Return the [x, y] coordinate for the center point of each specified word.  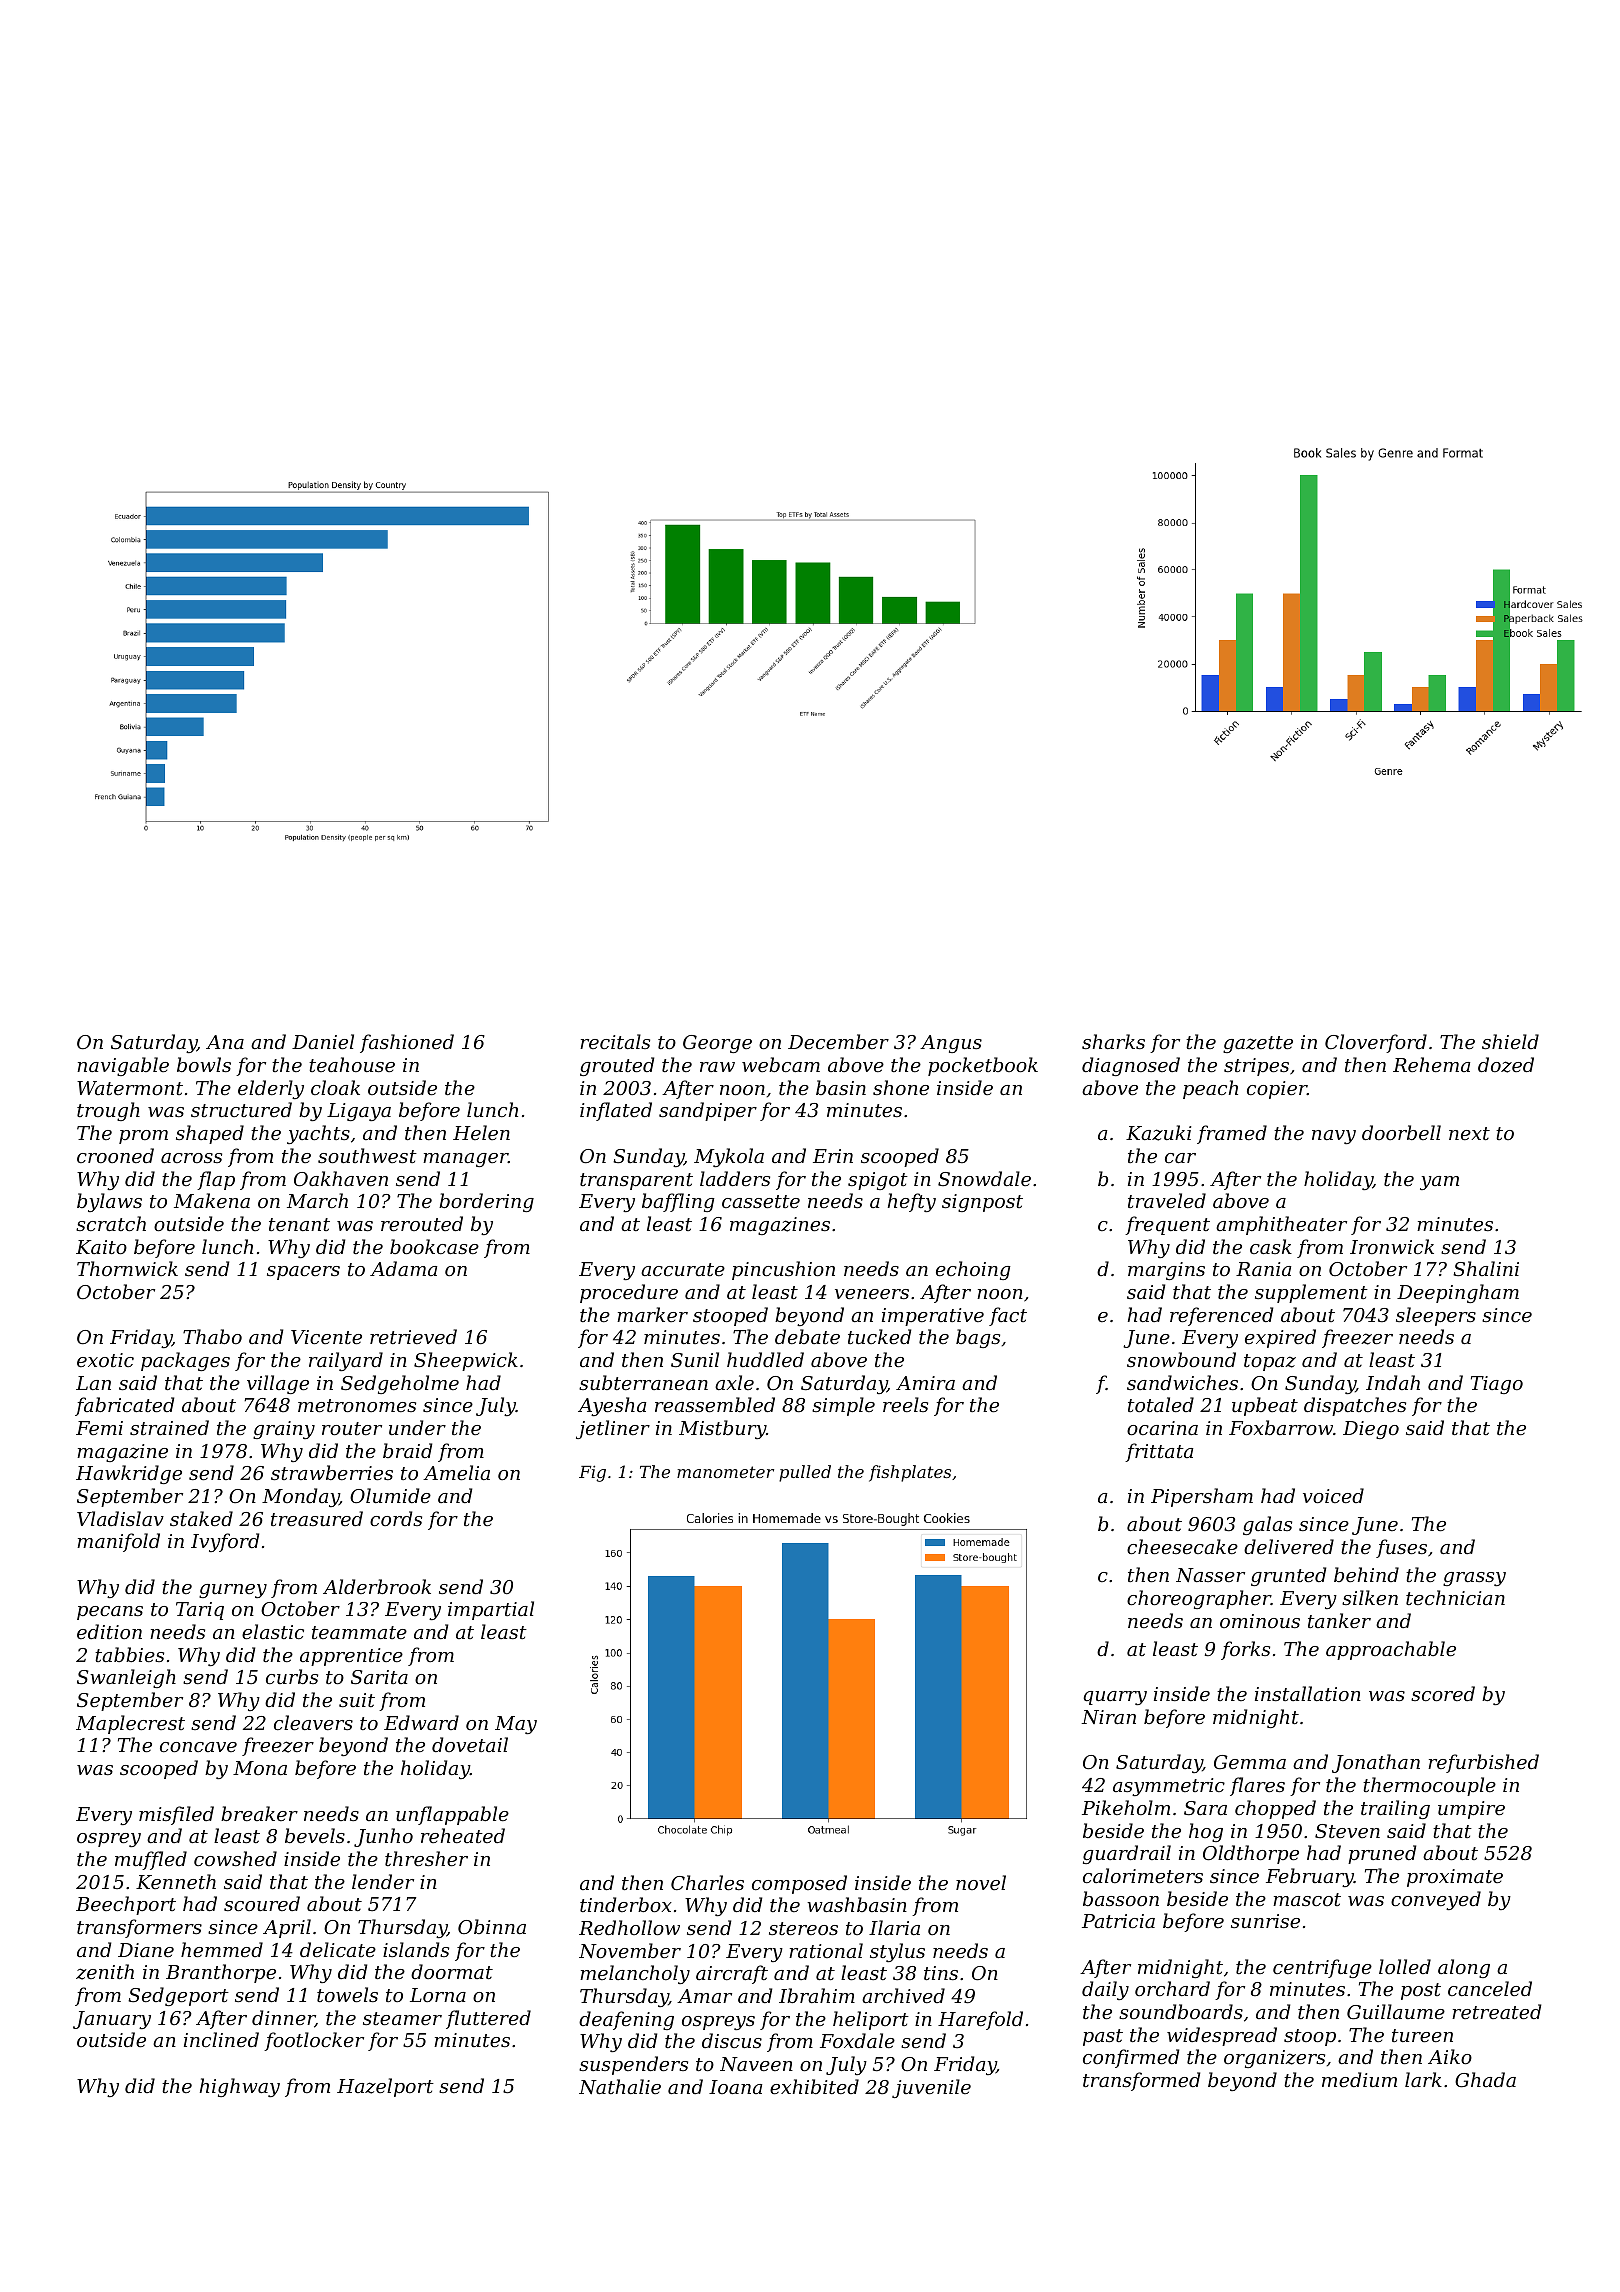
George [717, 1044]
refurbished [1483, 1763]
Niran [1108, 1717]
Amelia [456, 1472]
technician [1455, 1597]
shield [1510, 1041]
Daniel [323, 1041]
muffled [151, 1860]
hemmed [222, 1949]
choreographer [1199, 1599]
